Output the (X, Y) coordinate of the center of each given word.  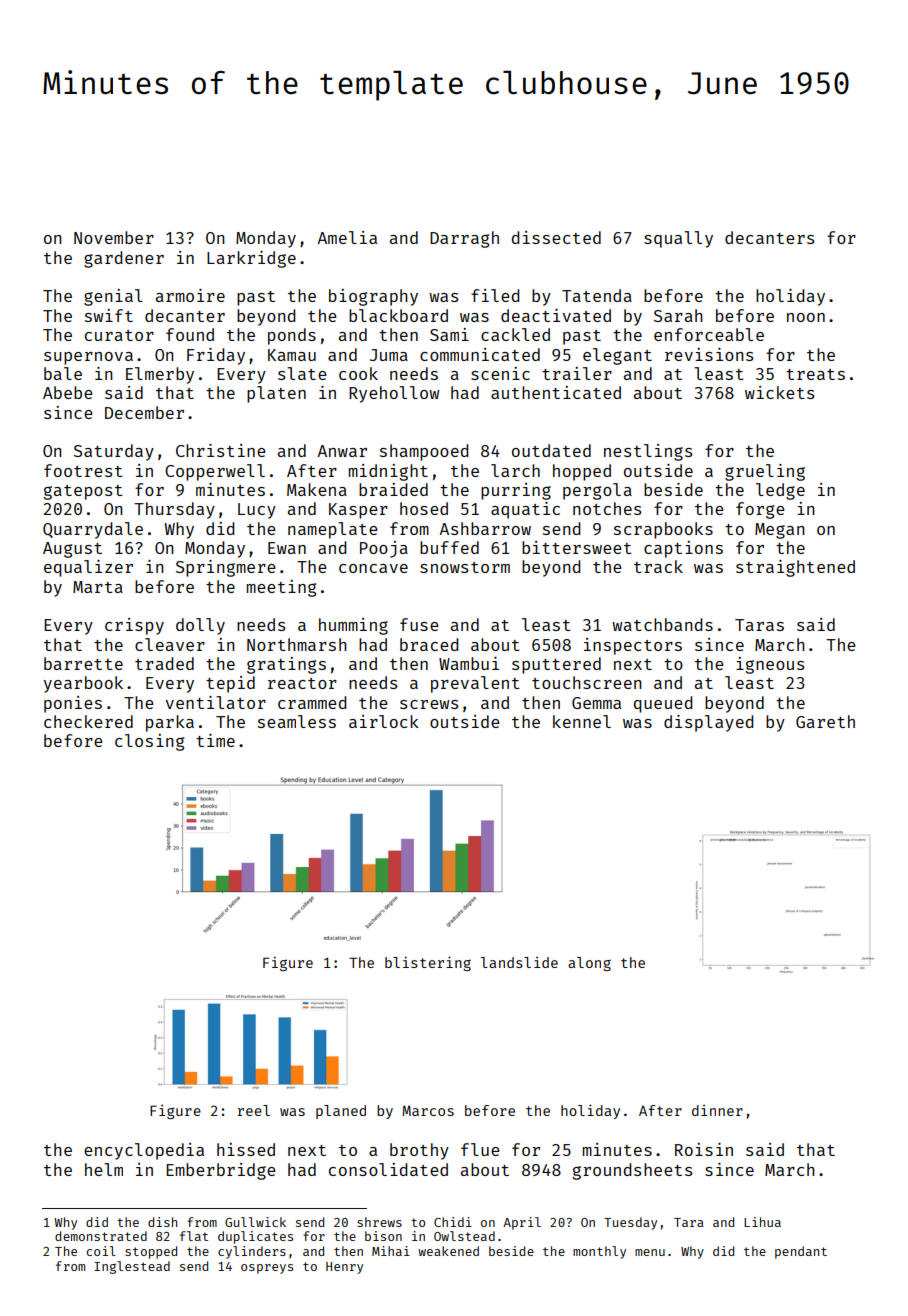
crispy (134, 626)
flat (194, 1236)
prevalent (475, 684)
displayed (708, 723)
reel (254, 1110)
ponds (292, 336)
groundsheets (632, 1171)
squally (678, 239)
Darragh (464, 239)
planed (341, 1112)
